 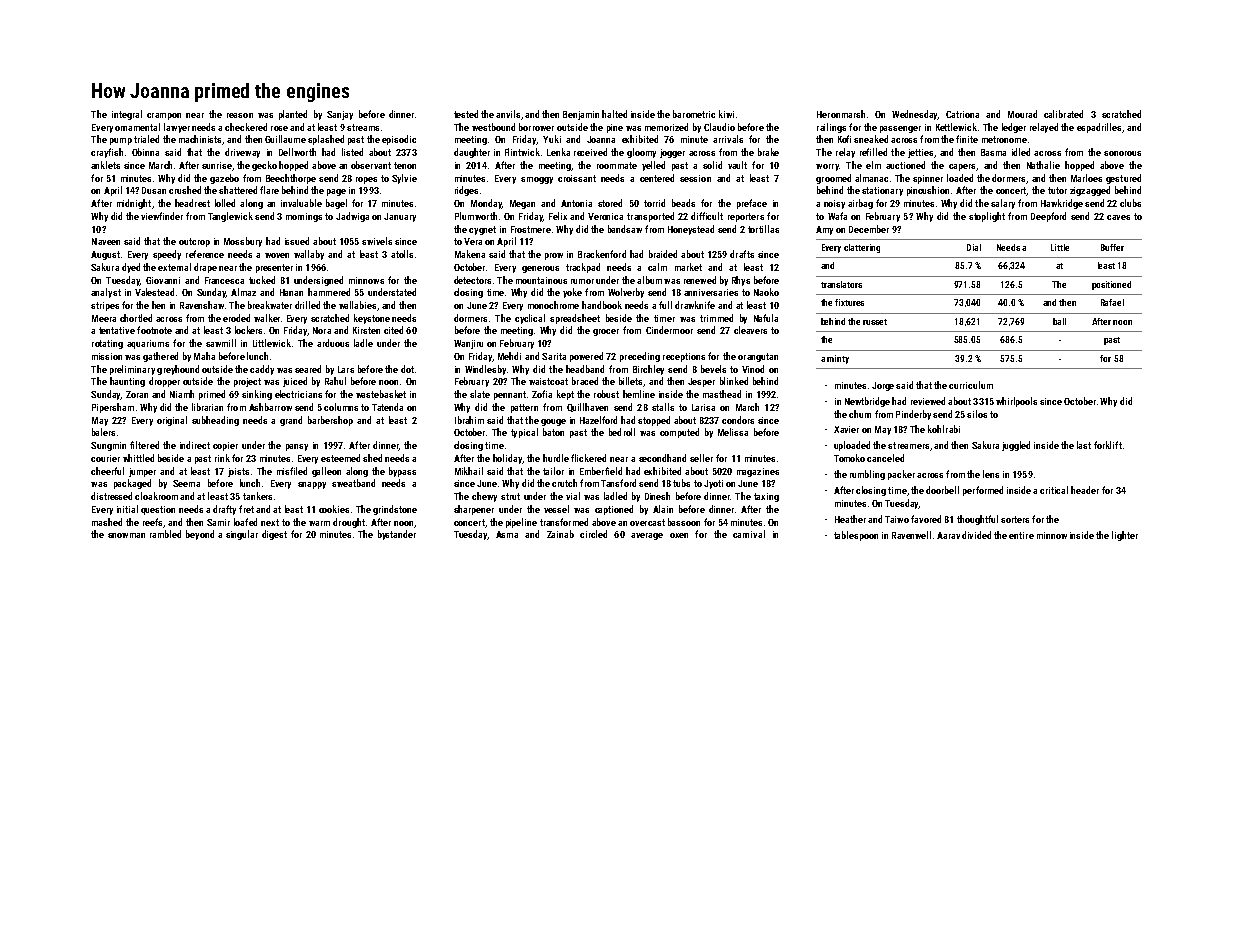 What do you see at coordinates (713, 369) in the document?
I see `bevels` at bounding box center [713, 369].
